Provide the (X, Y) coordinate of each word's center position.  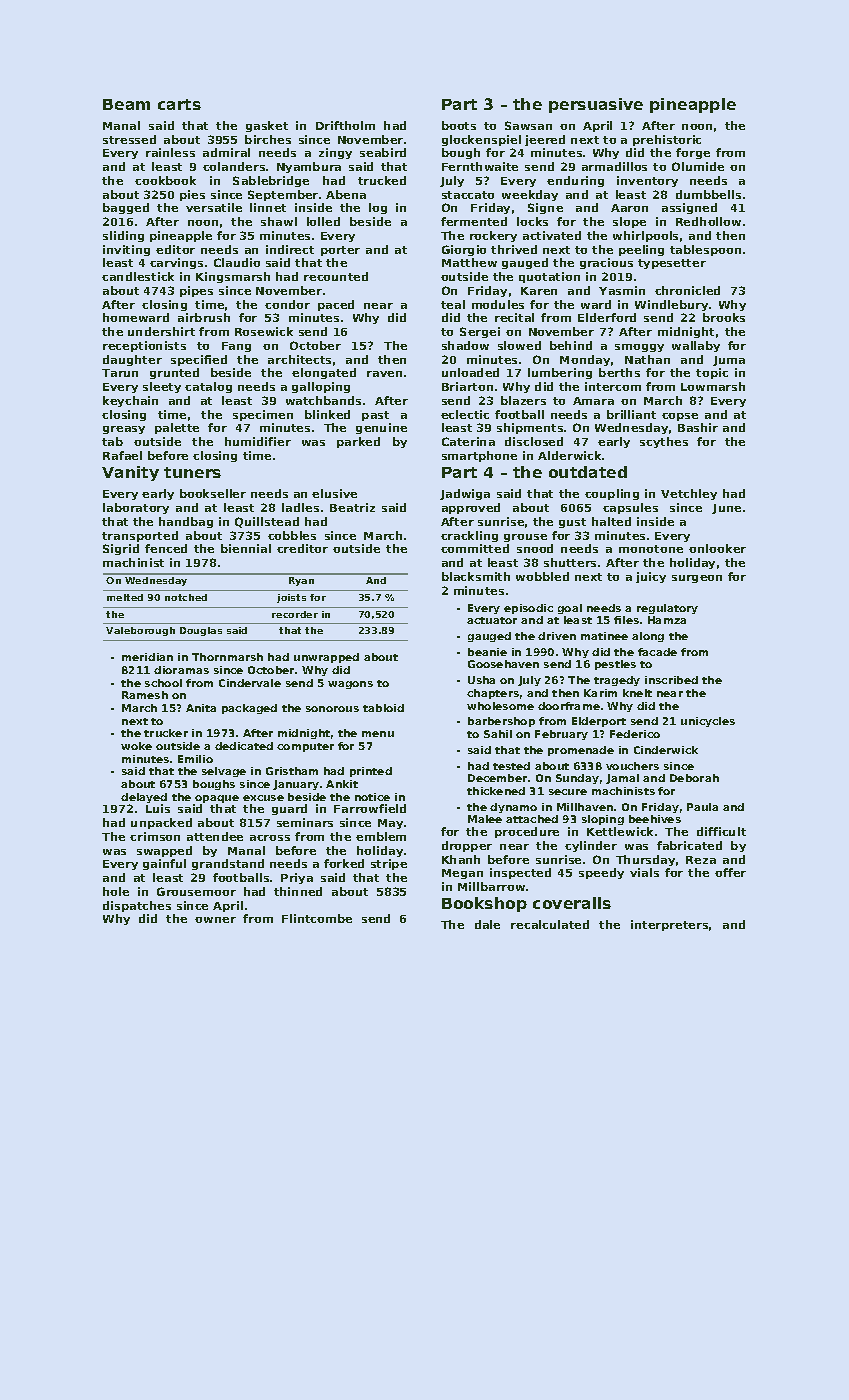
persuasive (596, 105)
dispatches (137, 906)
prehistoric (667, 140)
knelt (637, 693)
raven (384, 374)
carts (179, 104)
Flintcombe (317, 918)
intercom (613, 386)
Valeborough (140, 631)
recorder (295, 614)
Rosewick (264, 331)
